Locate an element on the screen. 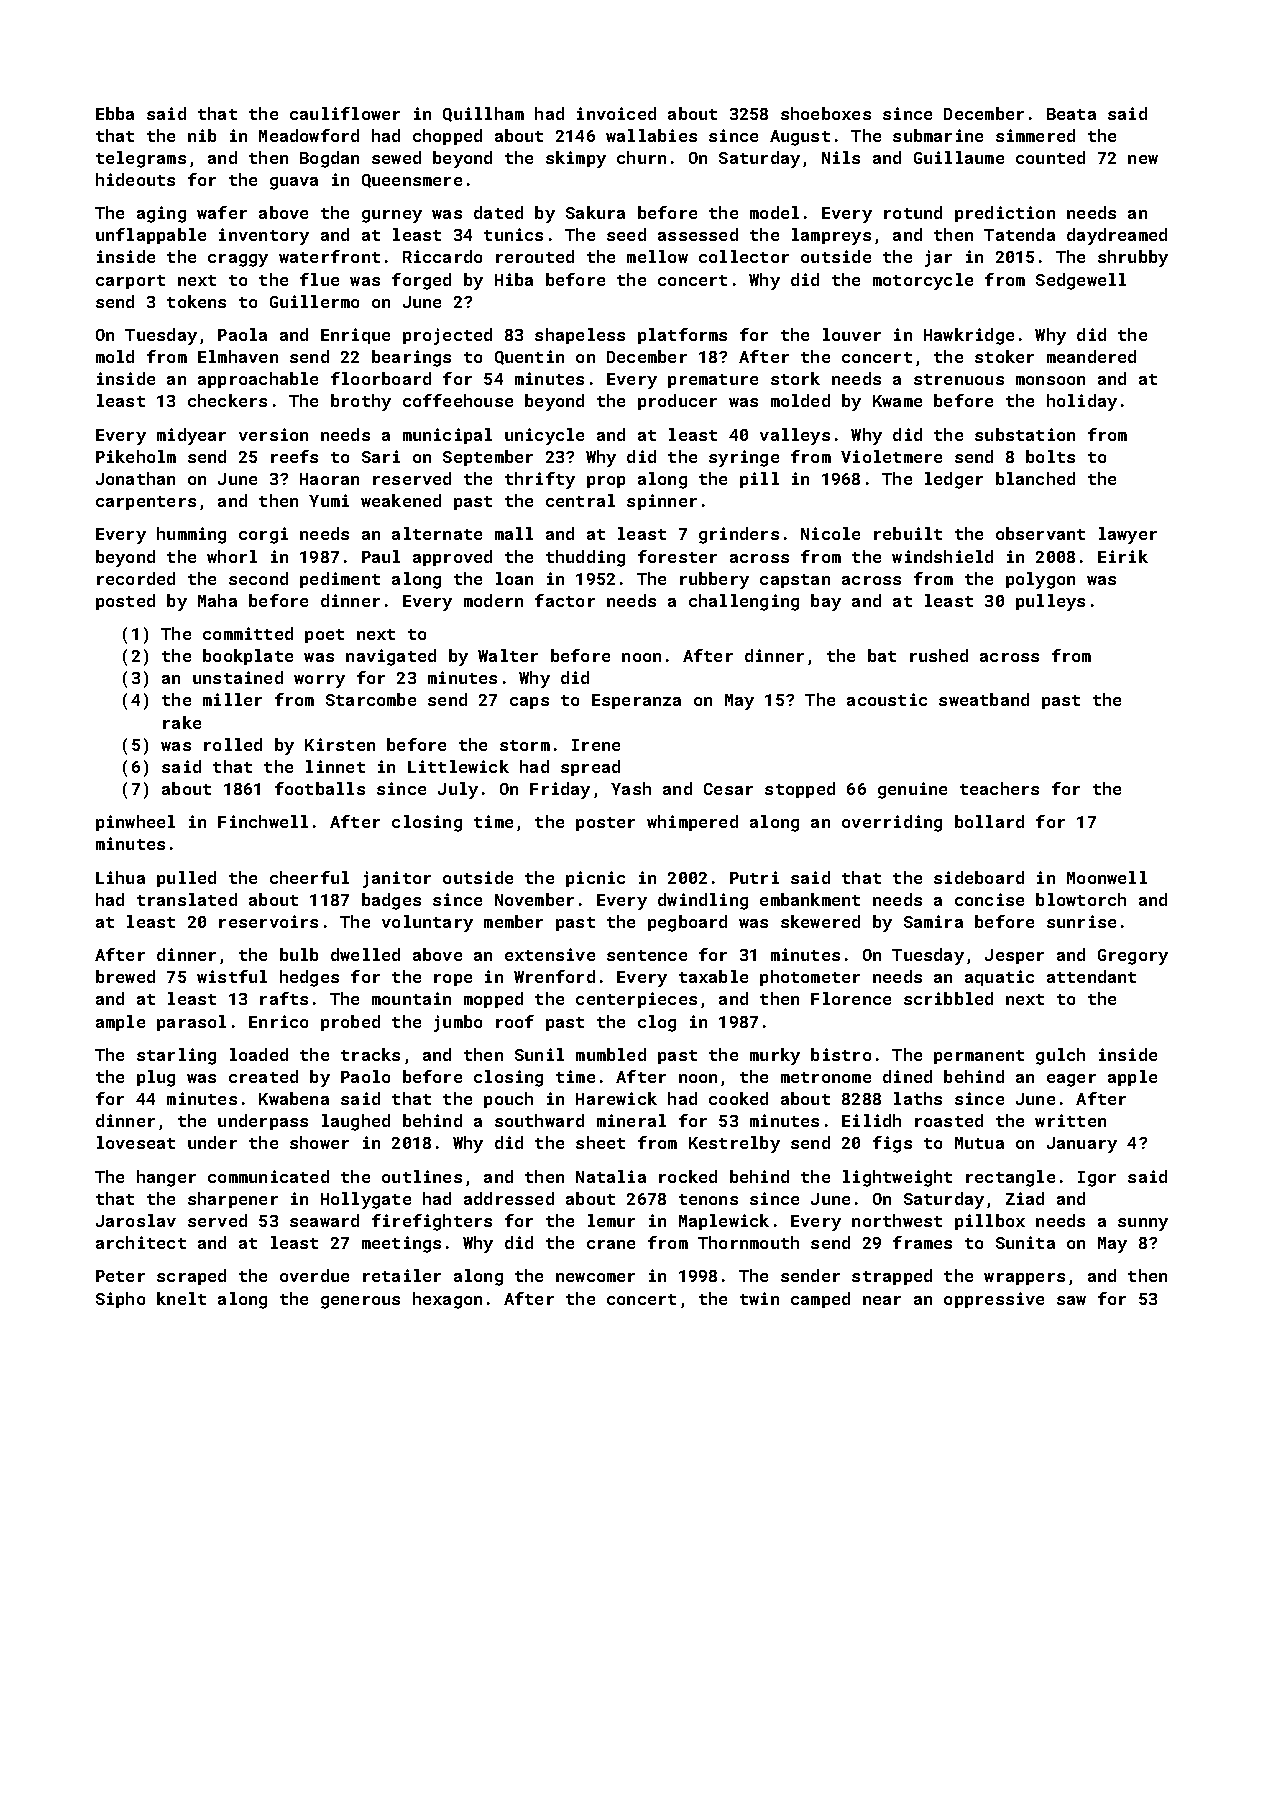  guava is located at coordinates (294, 183).
